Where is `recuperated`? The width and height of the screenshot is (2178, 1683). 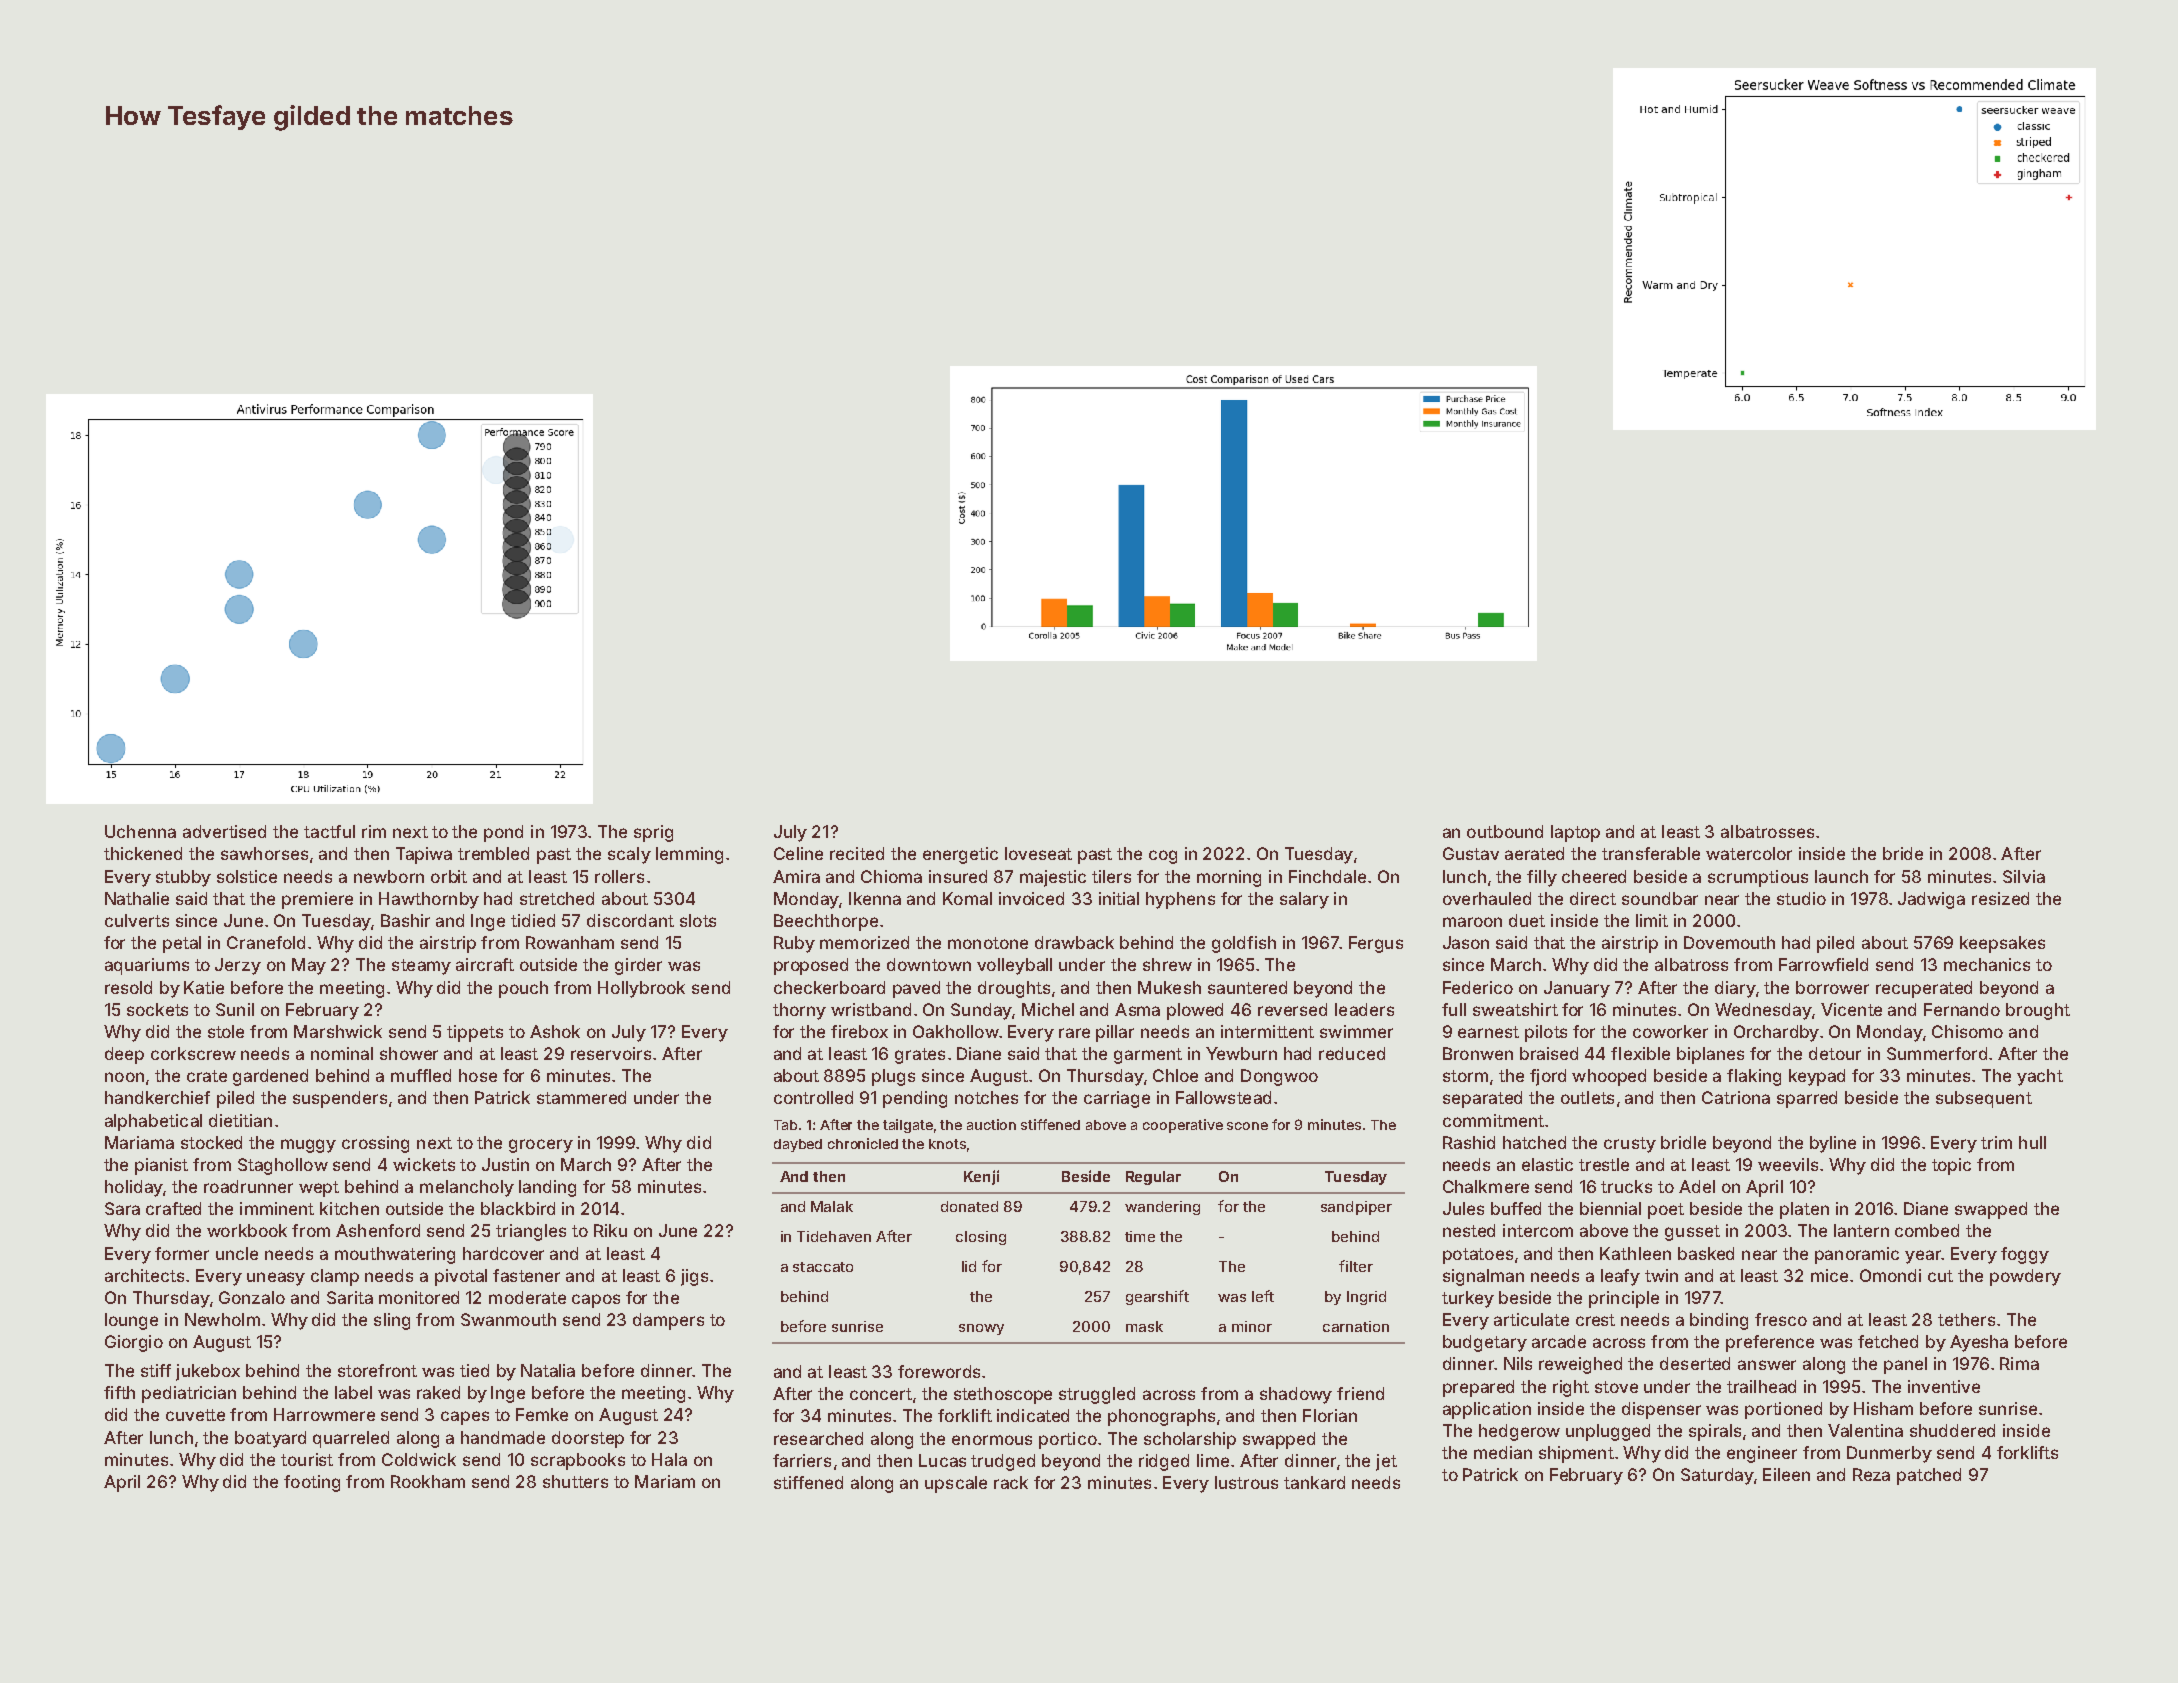
recuperated is located at coordinates (1924, 989).
